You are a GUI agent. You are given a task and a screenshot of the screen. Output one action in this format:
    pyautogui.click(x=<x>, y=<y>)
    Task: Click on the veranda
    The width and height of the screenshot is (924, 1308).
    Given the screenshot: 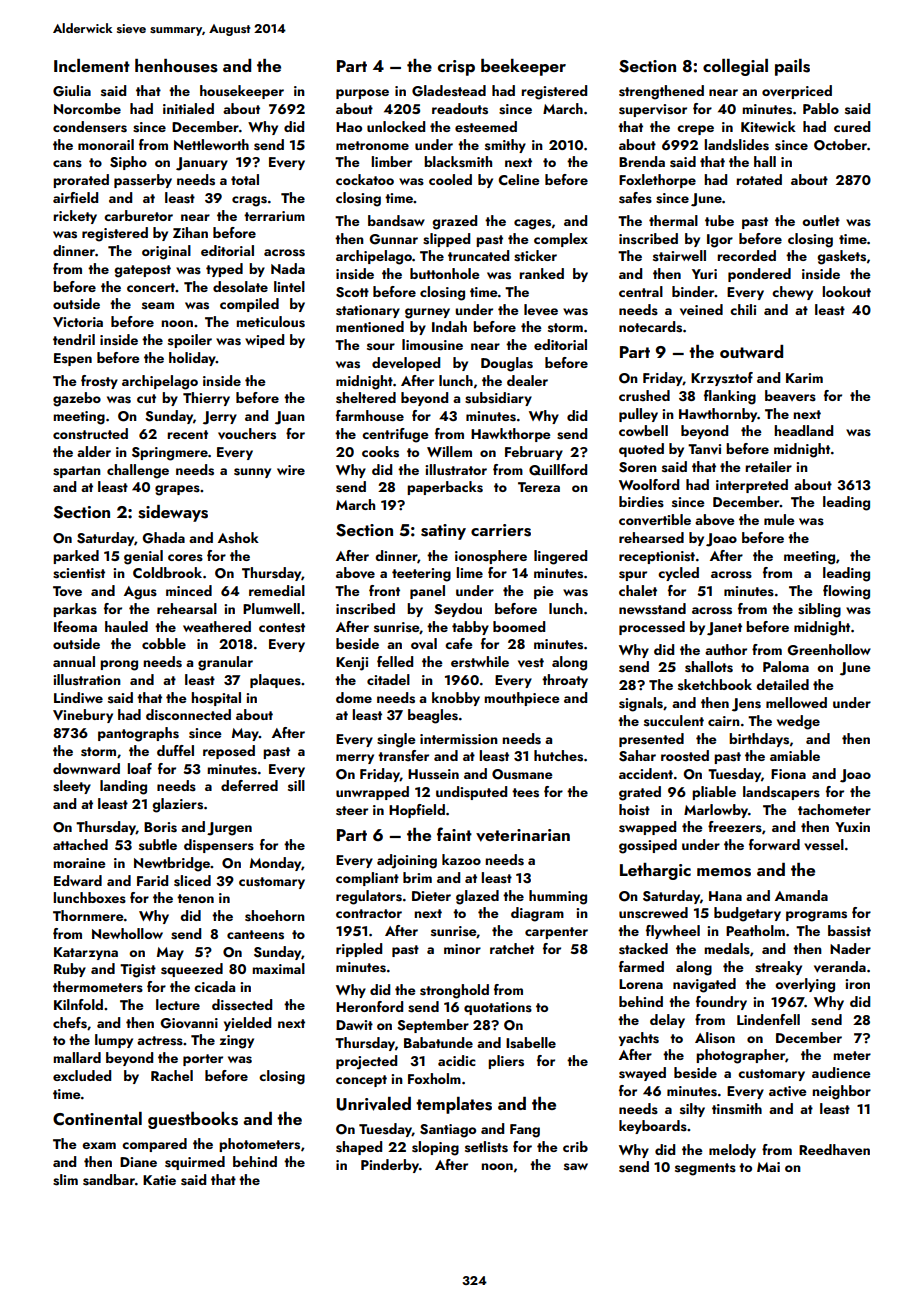 What is the action you would take?
    pyautogui.click(x=840, y=967)
